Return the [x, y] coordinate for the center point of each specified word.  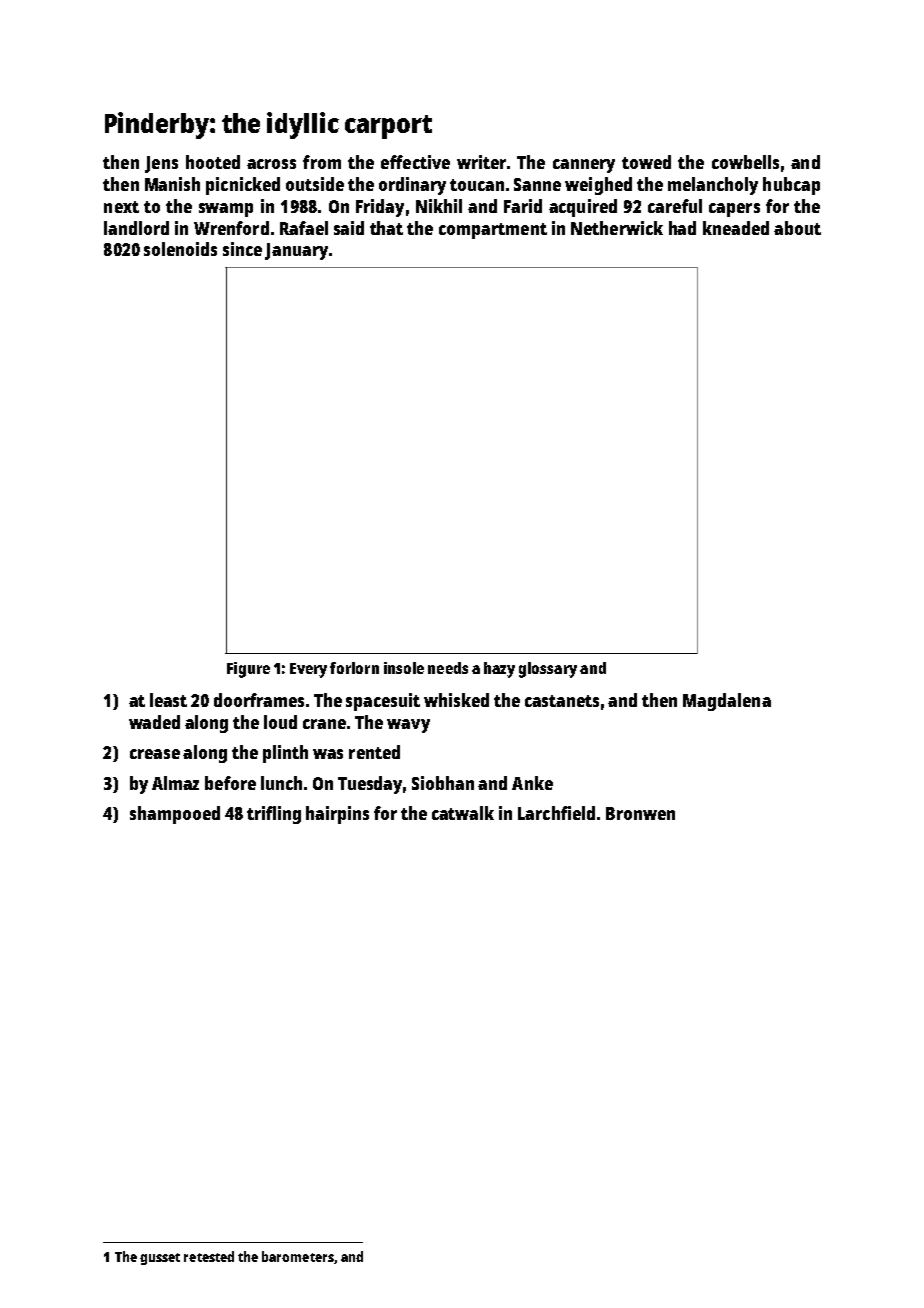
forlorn [354, 668]
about [797, 228]
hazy [499, 670]
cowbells [745, 162]
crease [155, 754]
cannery [584, 166]
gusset [160, 1259]
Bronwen [640, 813]
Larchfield [556, 813]
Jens [161, 164]
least [168, 700]
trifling [274, 815]
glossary [548, 670]
